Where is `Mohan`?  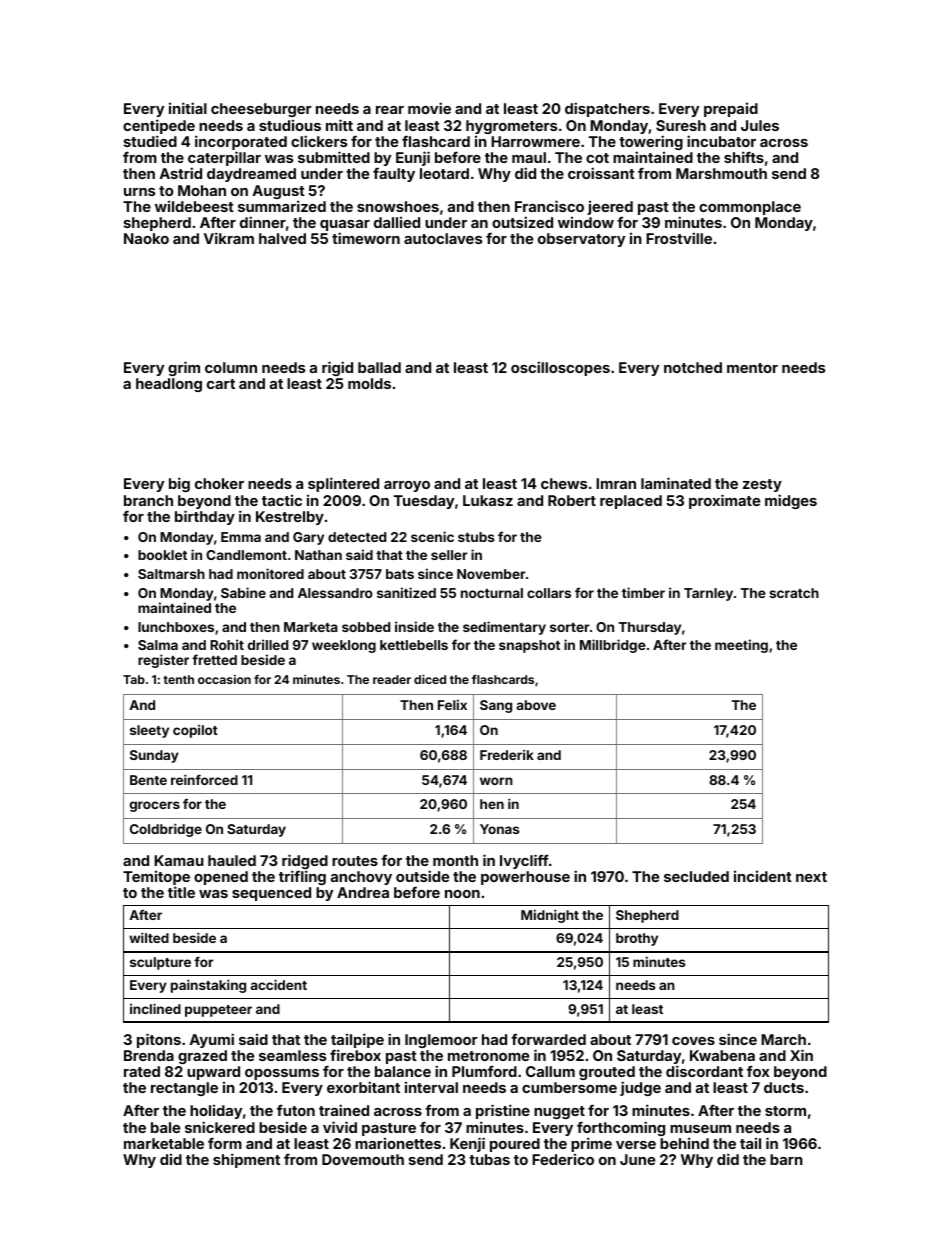 Mohan is located at coordinates (202, 190).
